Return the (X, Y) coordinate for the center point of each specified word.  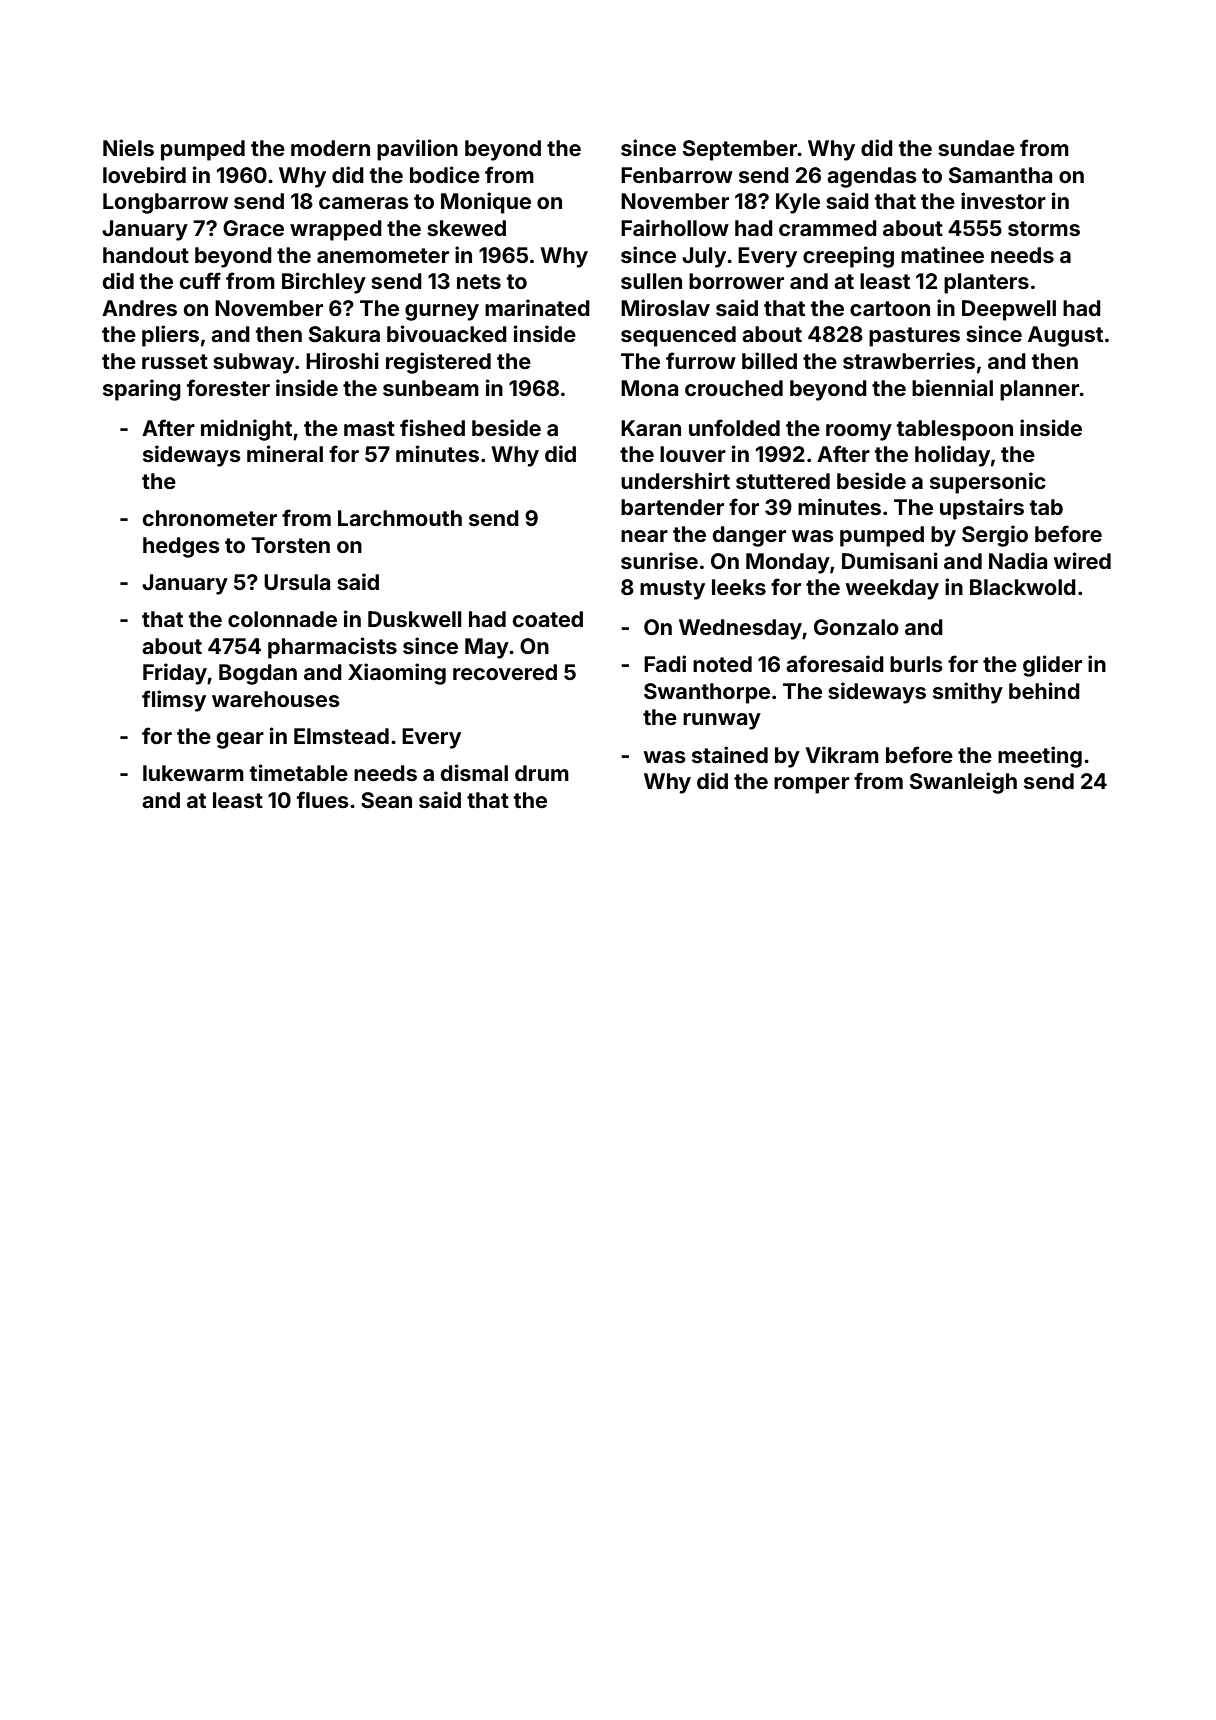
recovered (505, 672)
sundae (976, 148)
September (740, 150)
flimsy (174, 701)
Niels (128, 147)
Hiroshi (342, 360)
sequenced (678, 336)
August (1065, 336)
